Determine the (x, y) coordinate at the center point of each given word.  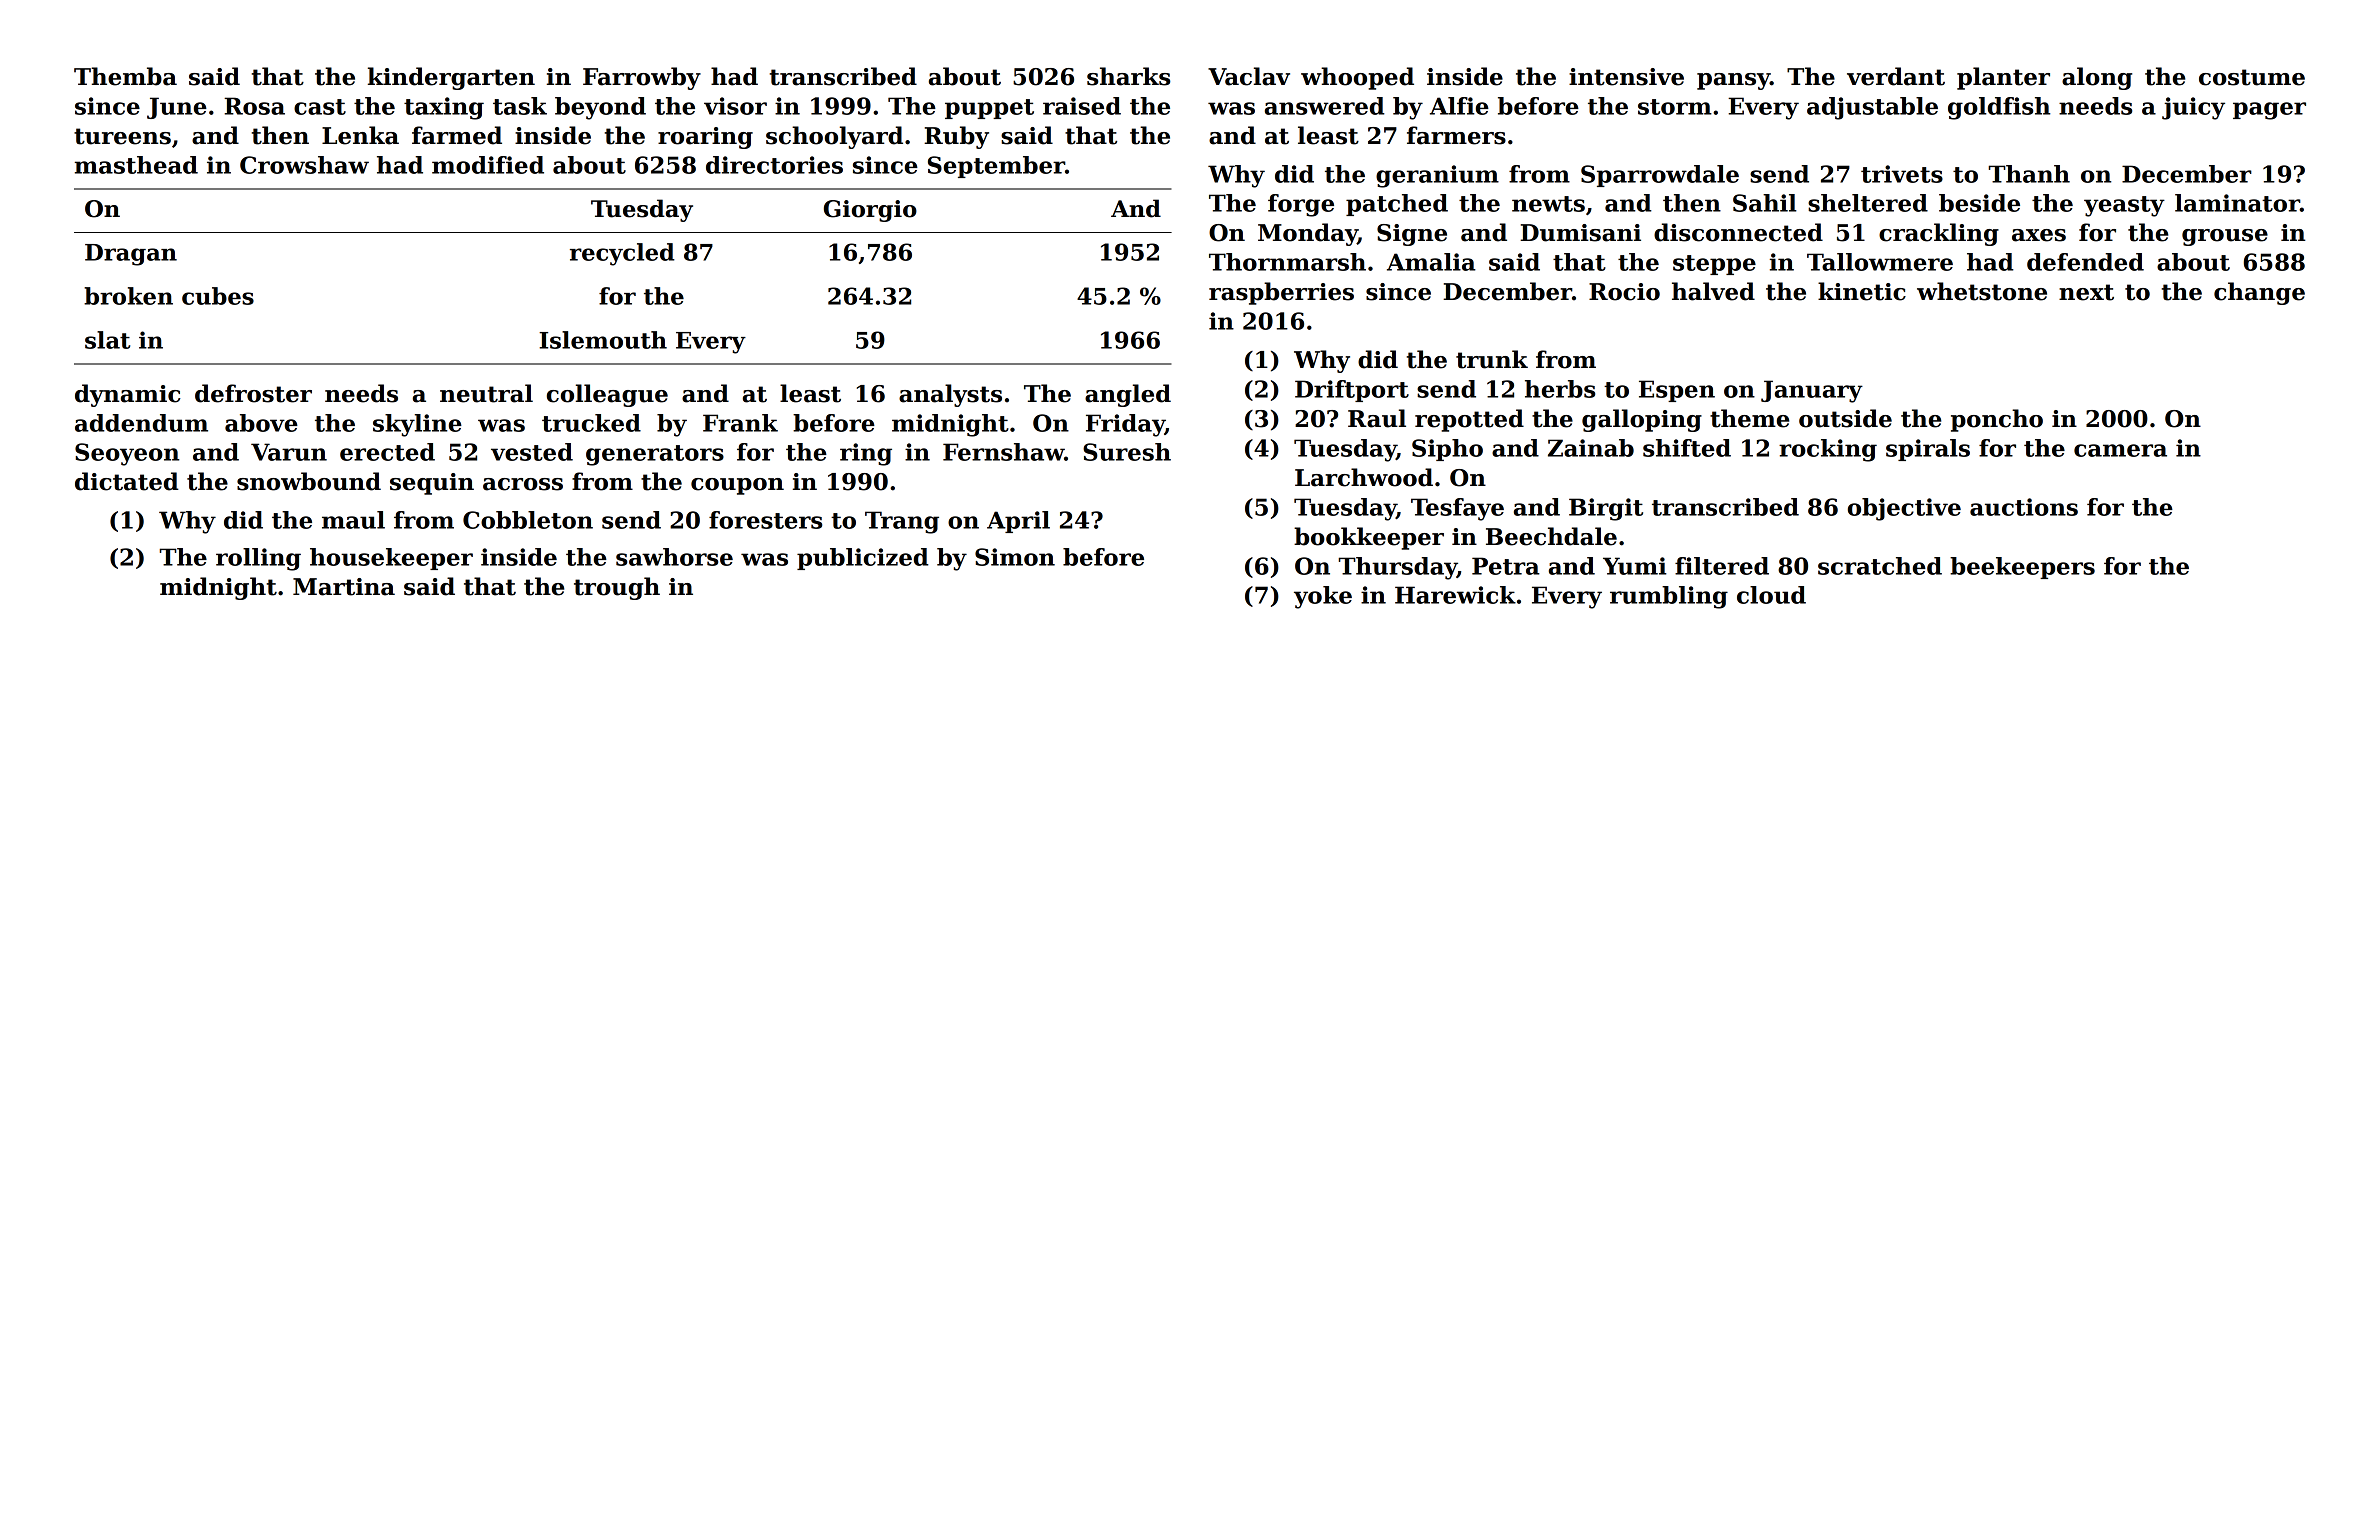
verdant (1896, 76)
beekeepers (2022, 568)
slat (107, 340)
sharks (1129, 76)
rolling (258, 559)
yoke (1323, 597)
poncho (1997, 420)
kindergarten (451, 78)
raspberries (1281, 293)
